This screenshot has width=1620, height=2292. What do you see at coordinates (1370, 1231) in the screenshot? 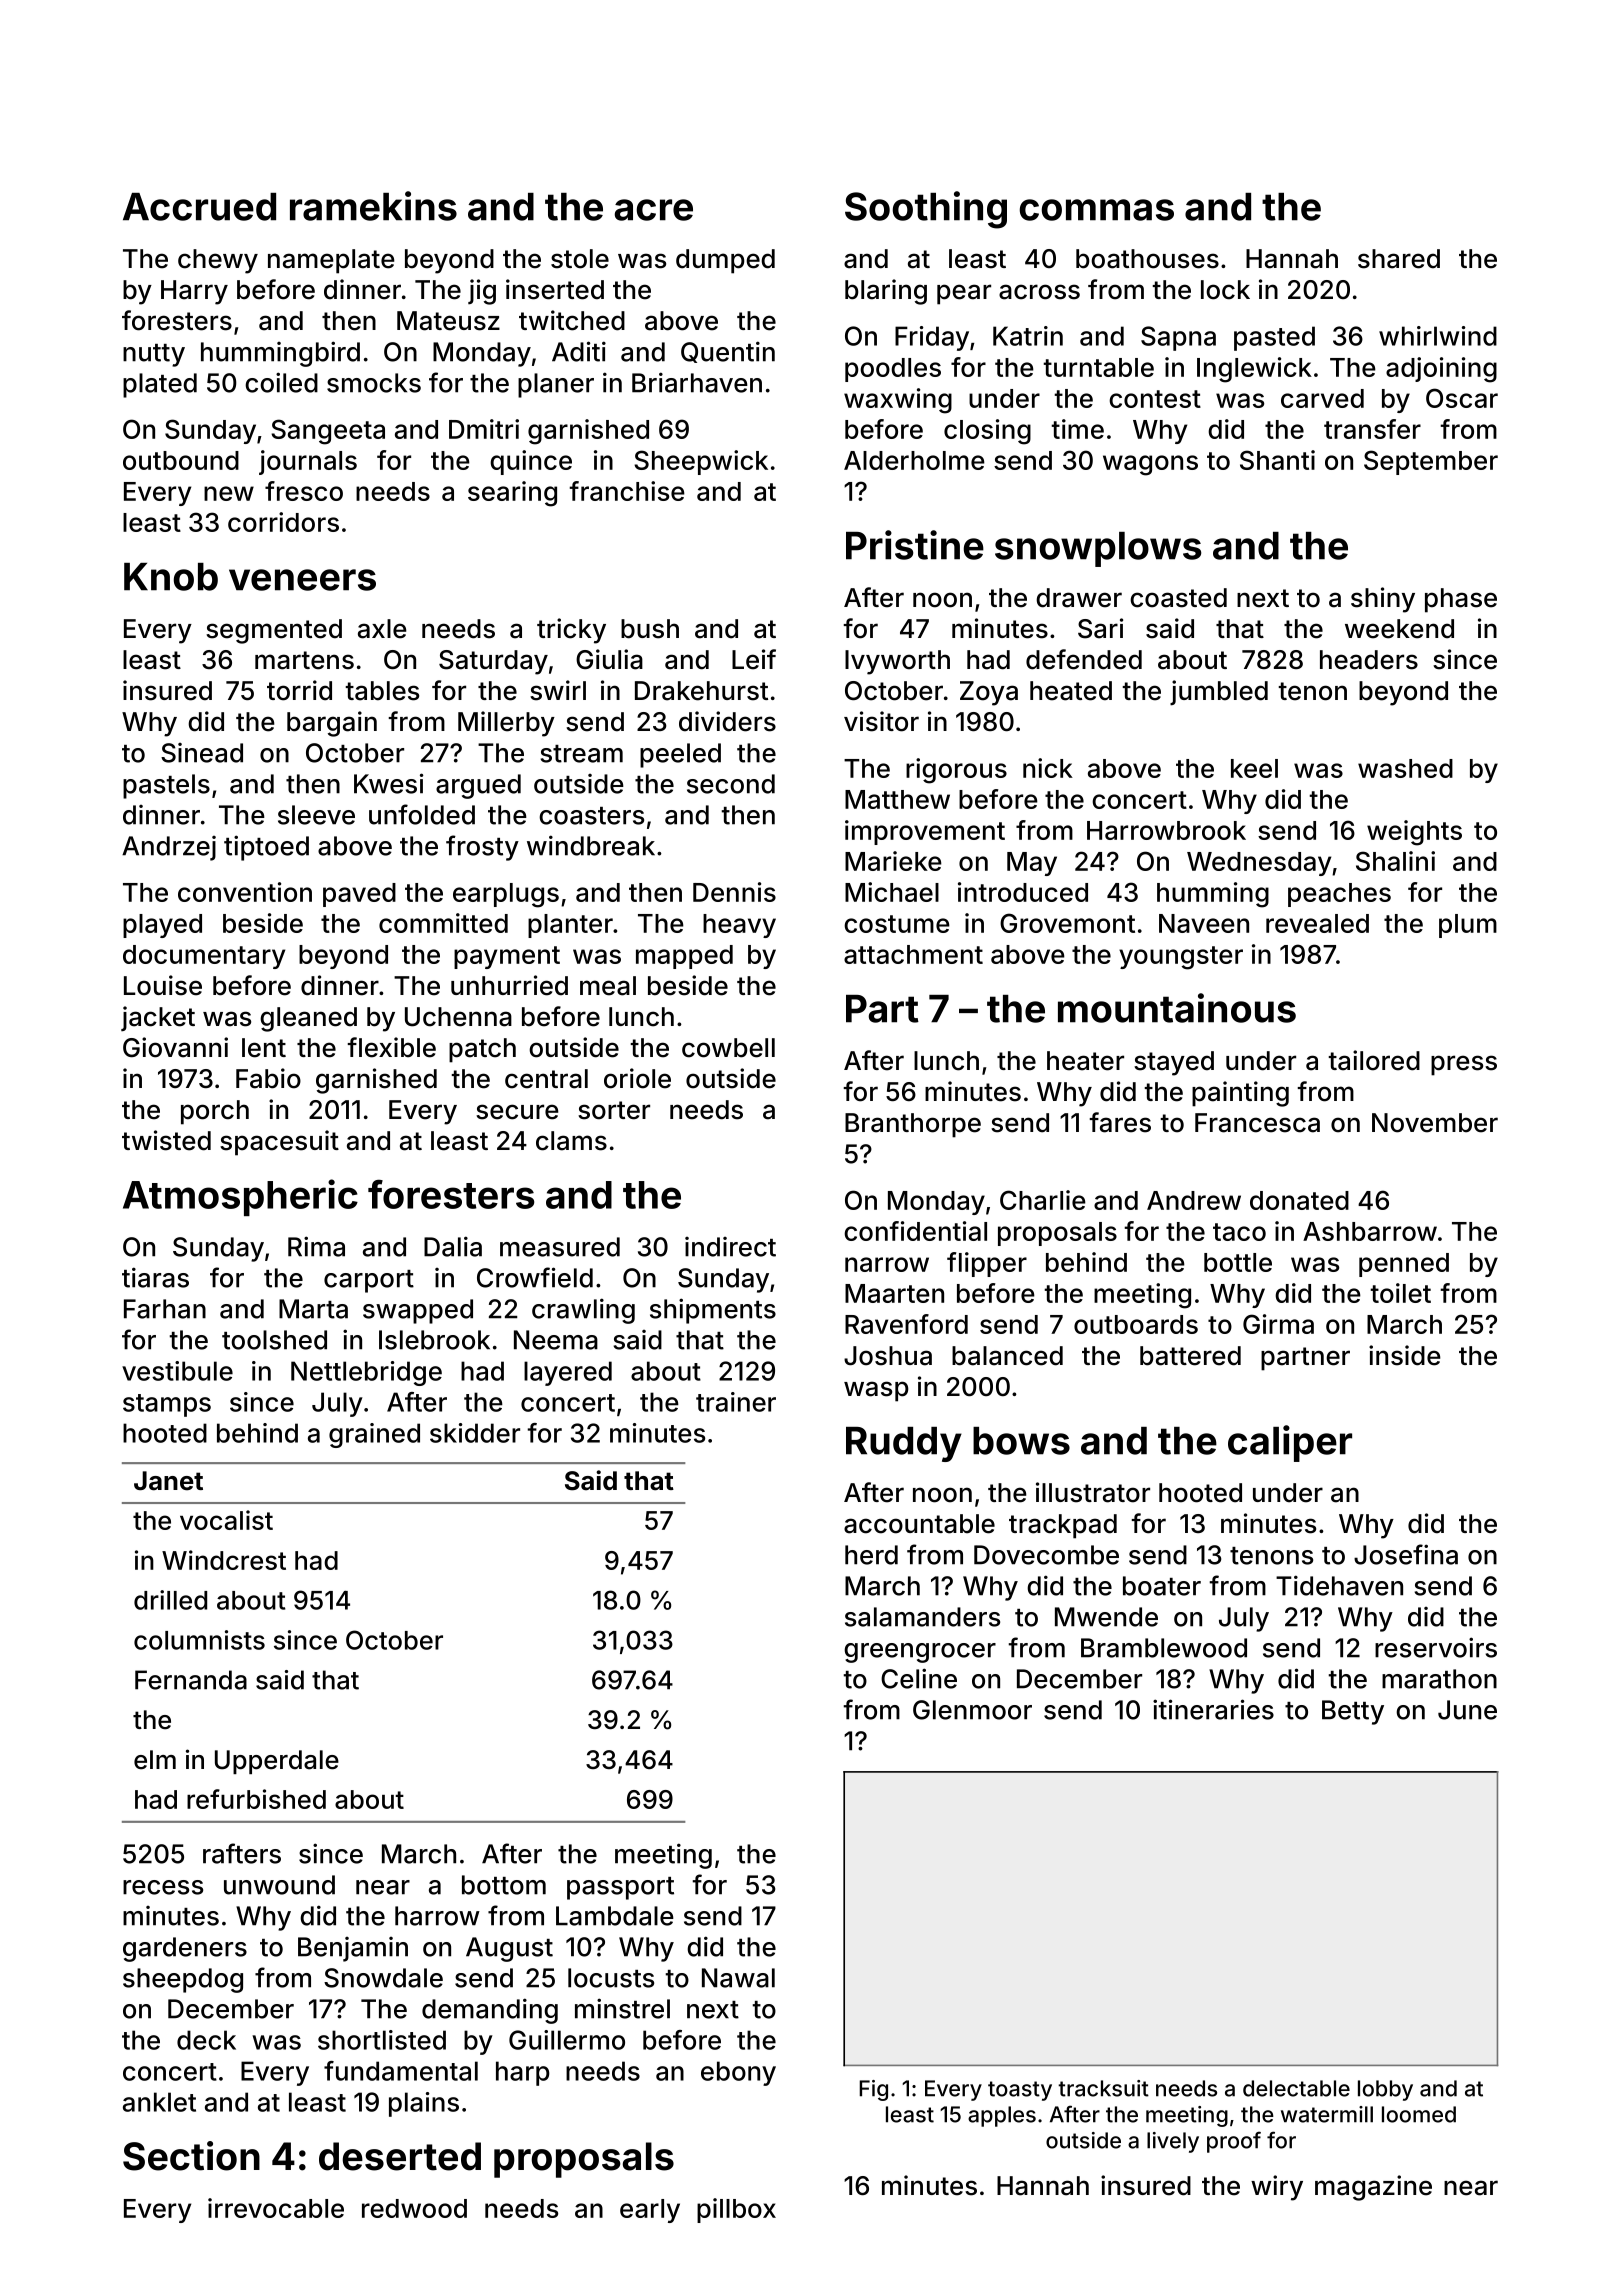
I see `Ashbarrow` at bounding box center [1370, 1231].
